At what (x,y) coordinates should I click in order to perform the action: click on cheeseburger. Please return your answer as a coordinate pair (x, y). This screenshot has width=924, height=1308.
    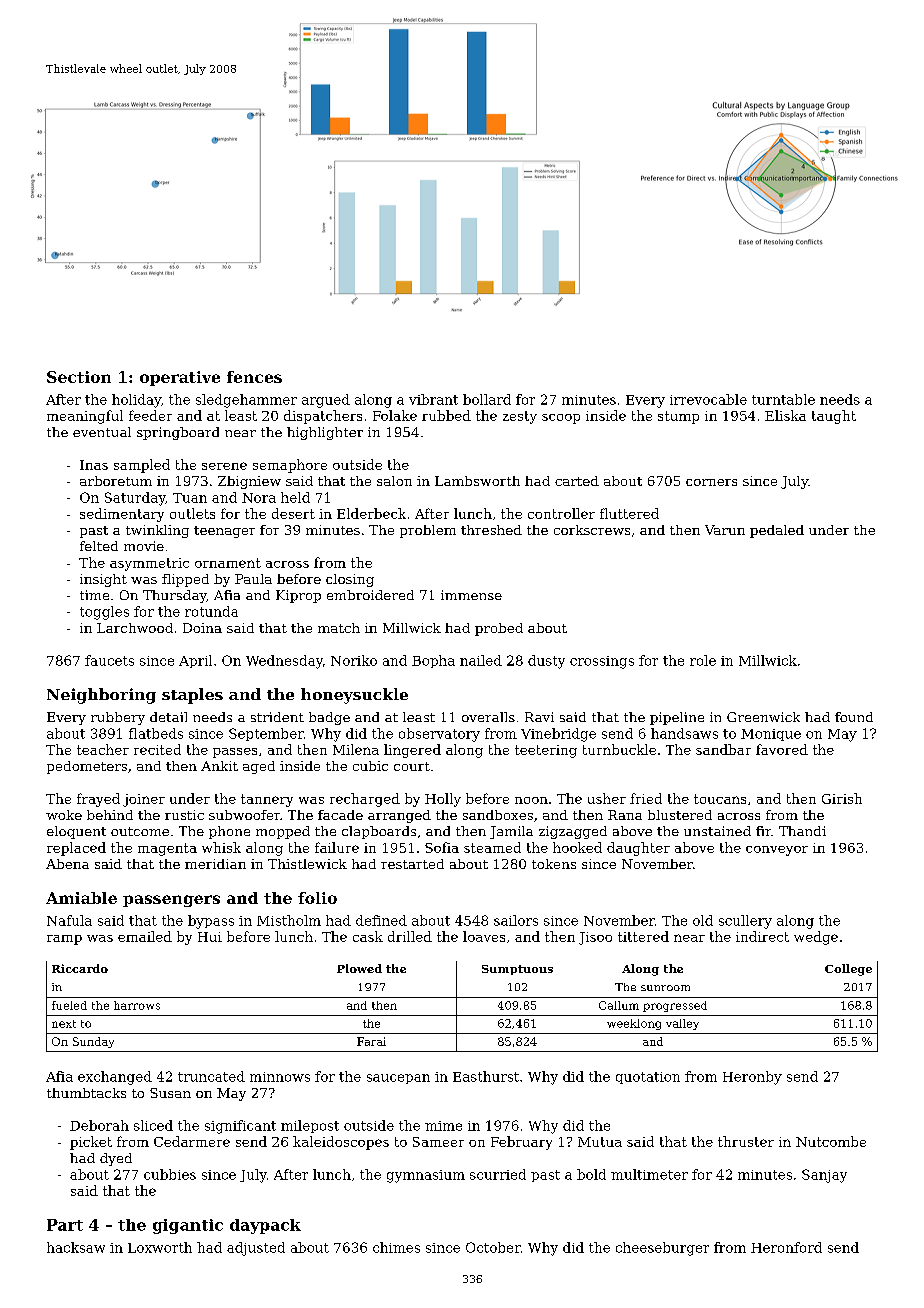
    Looking at the image, I should click on (662, 1249).
